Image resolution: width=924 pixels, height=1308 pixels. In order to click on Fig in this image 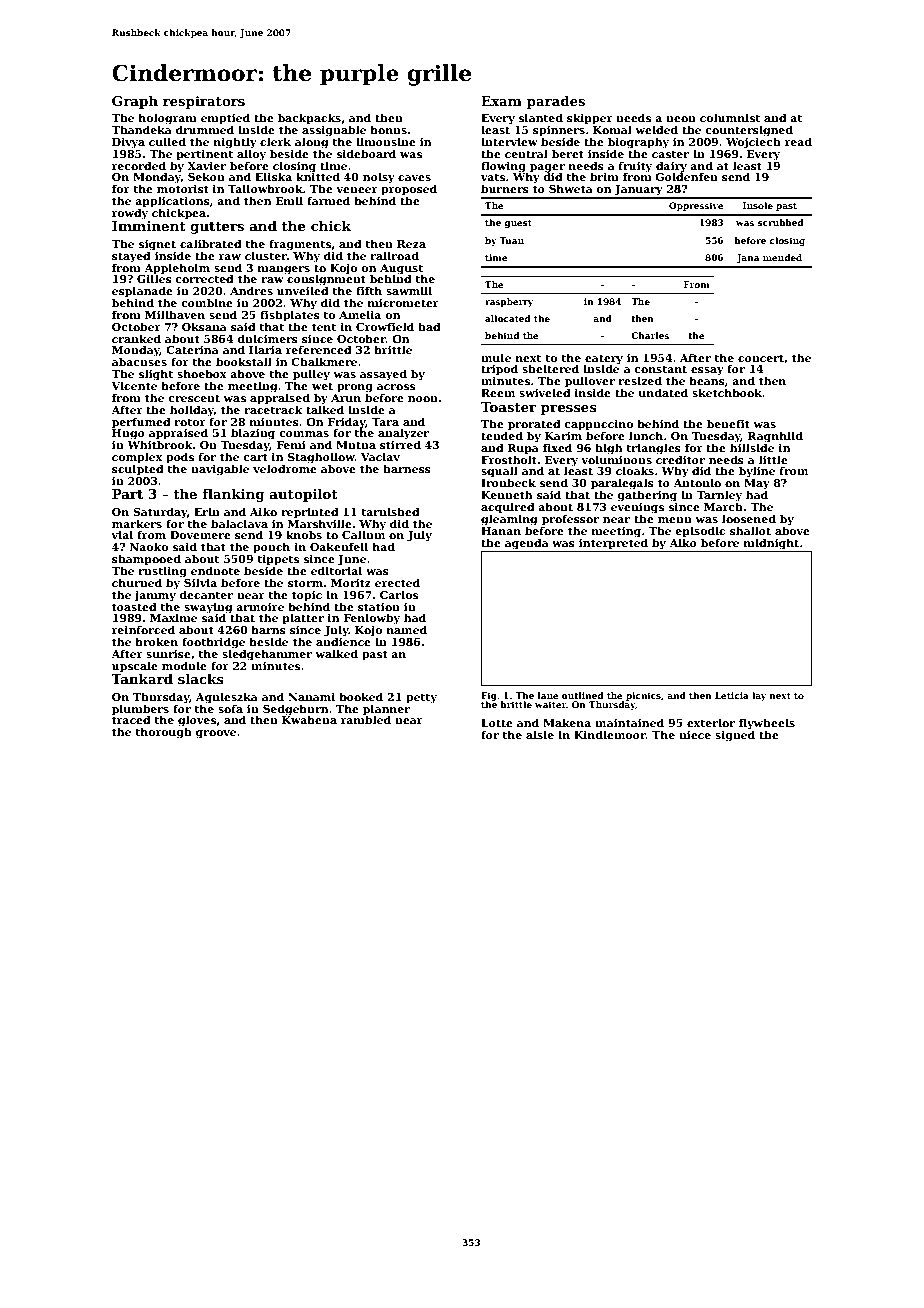, I will do `click(489, 696)`.
